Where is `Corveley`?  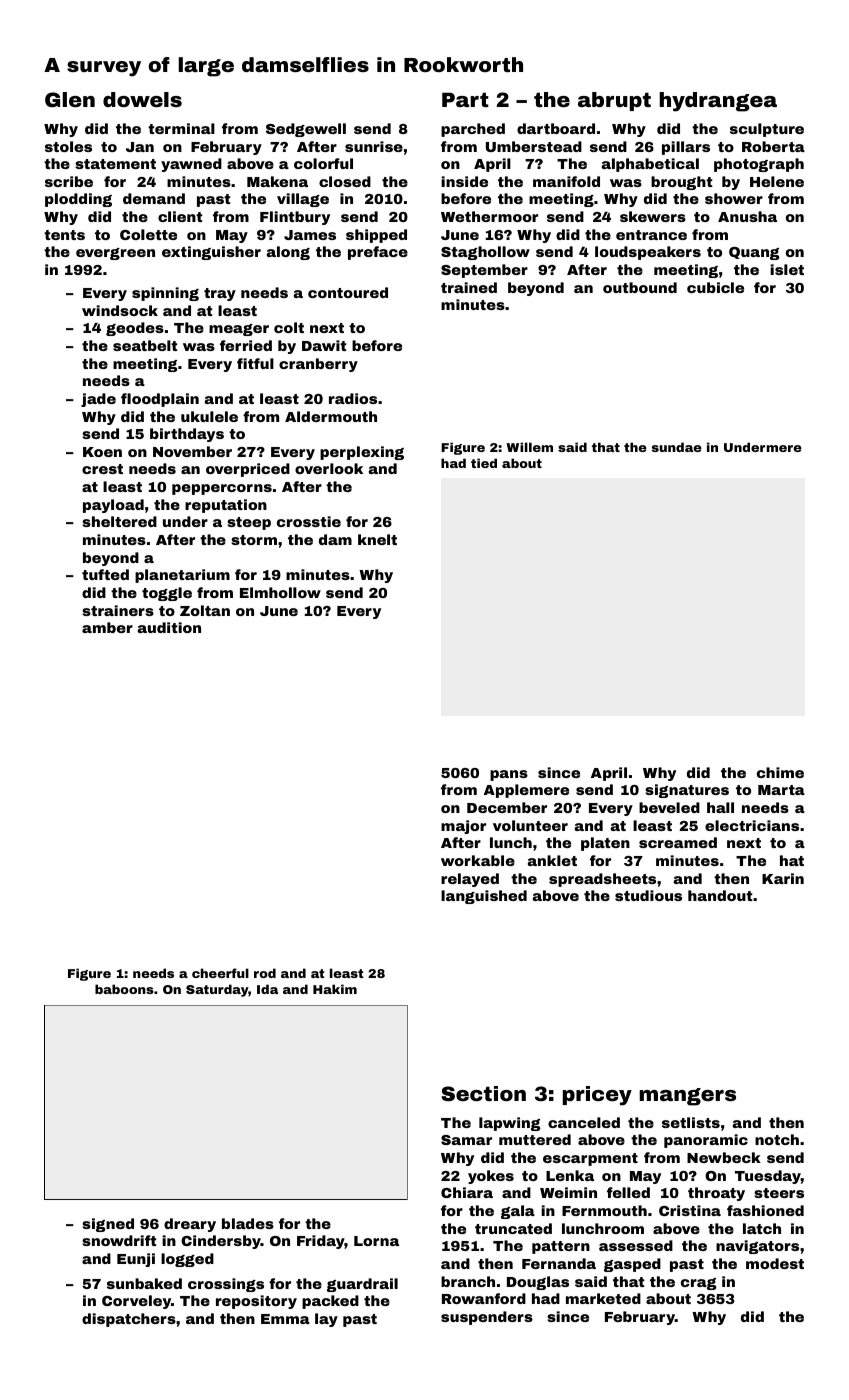 Corveley is located at coordinates (136, 1302).
